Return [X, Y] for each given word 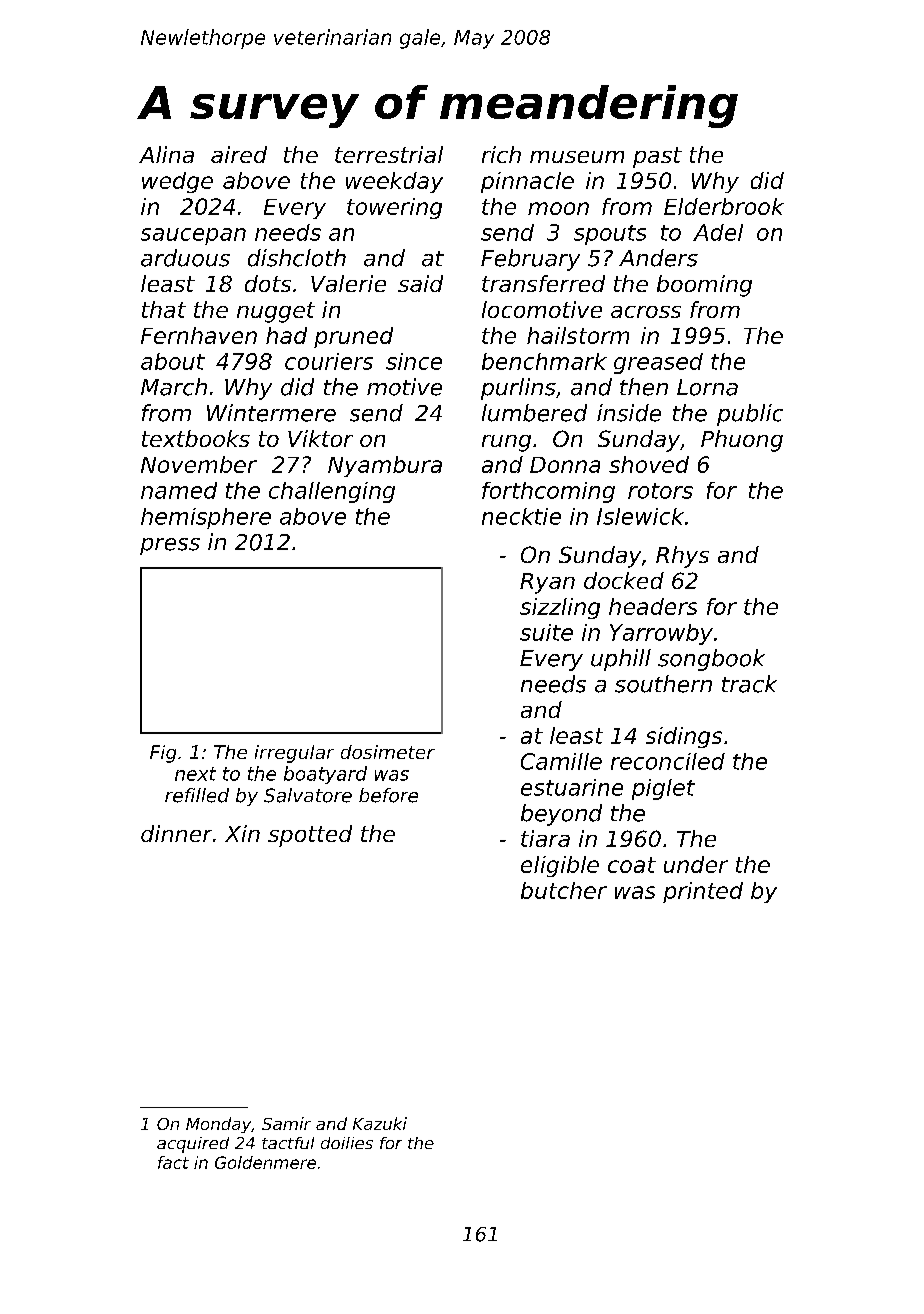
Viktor [320, 438]
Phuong [742, 441]
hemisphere [206, 518]
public [750, 415]
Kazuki [380, 1123]
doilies [347, 1143]
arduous [185, 258]
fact [173, 1162]
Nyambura [385, 466]
